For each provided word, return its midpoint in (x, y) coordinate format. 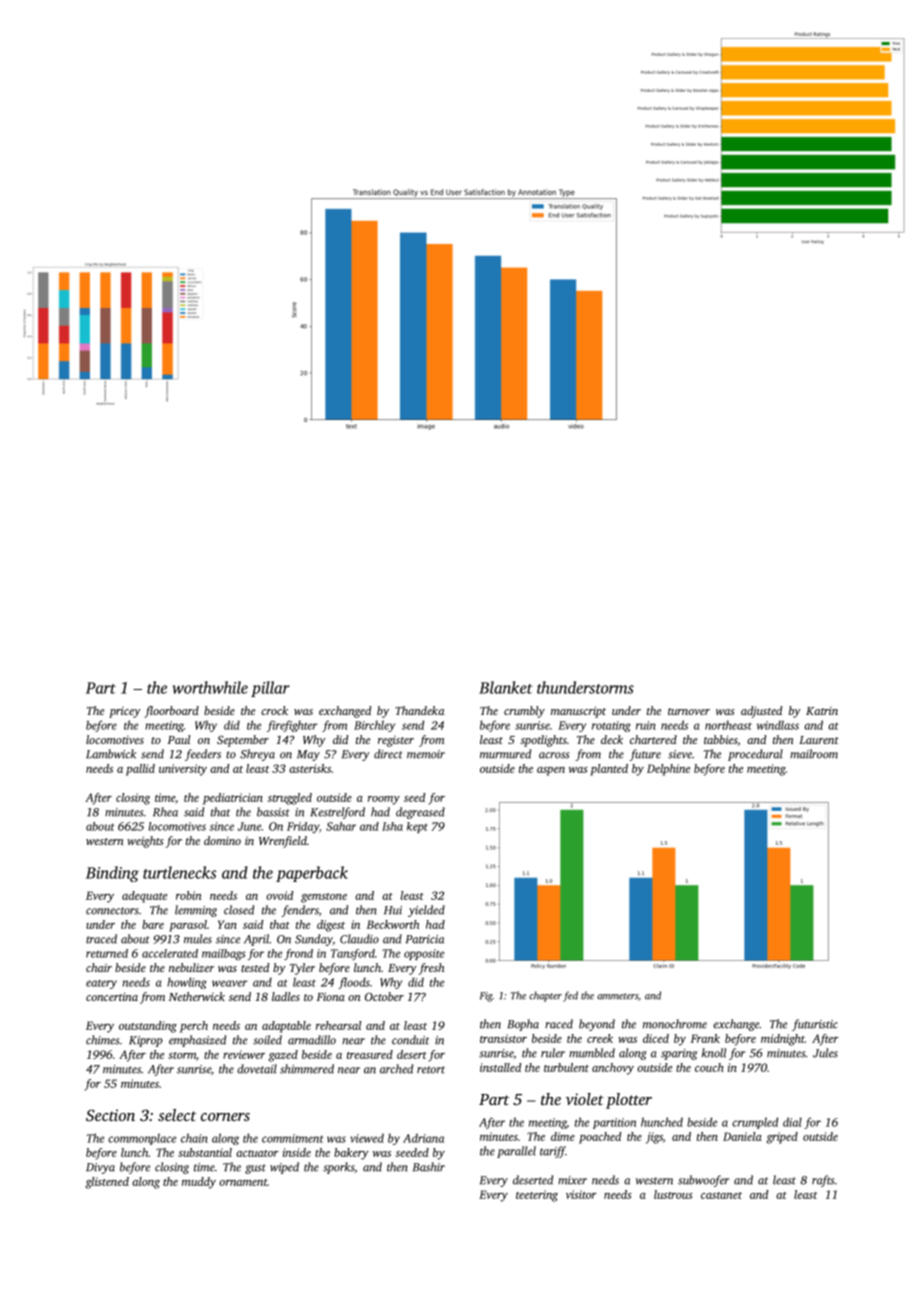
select (177, 1115)
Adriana (423, 1138)
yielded (426, 911)
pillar (270, 689)
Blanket (506, 687)
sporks (338, 1168)
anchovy (613, 1069)
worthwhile (210, 687)
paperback (312, 874)
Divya (100, 1168)
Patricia (425, 939)
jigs (654, 1138)
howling (187, 983)
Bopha (523, 1025)
